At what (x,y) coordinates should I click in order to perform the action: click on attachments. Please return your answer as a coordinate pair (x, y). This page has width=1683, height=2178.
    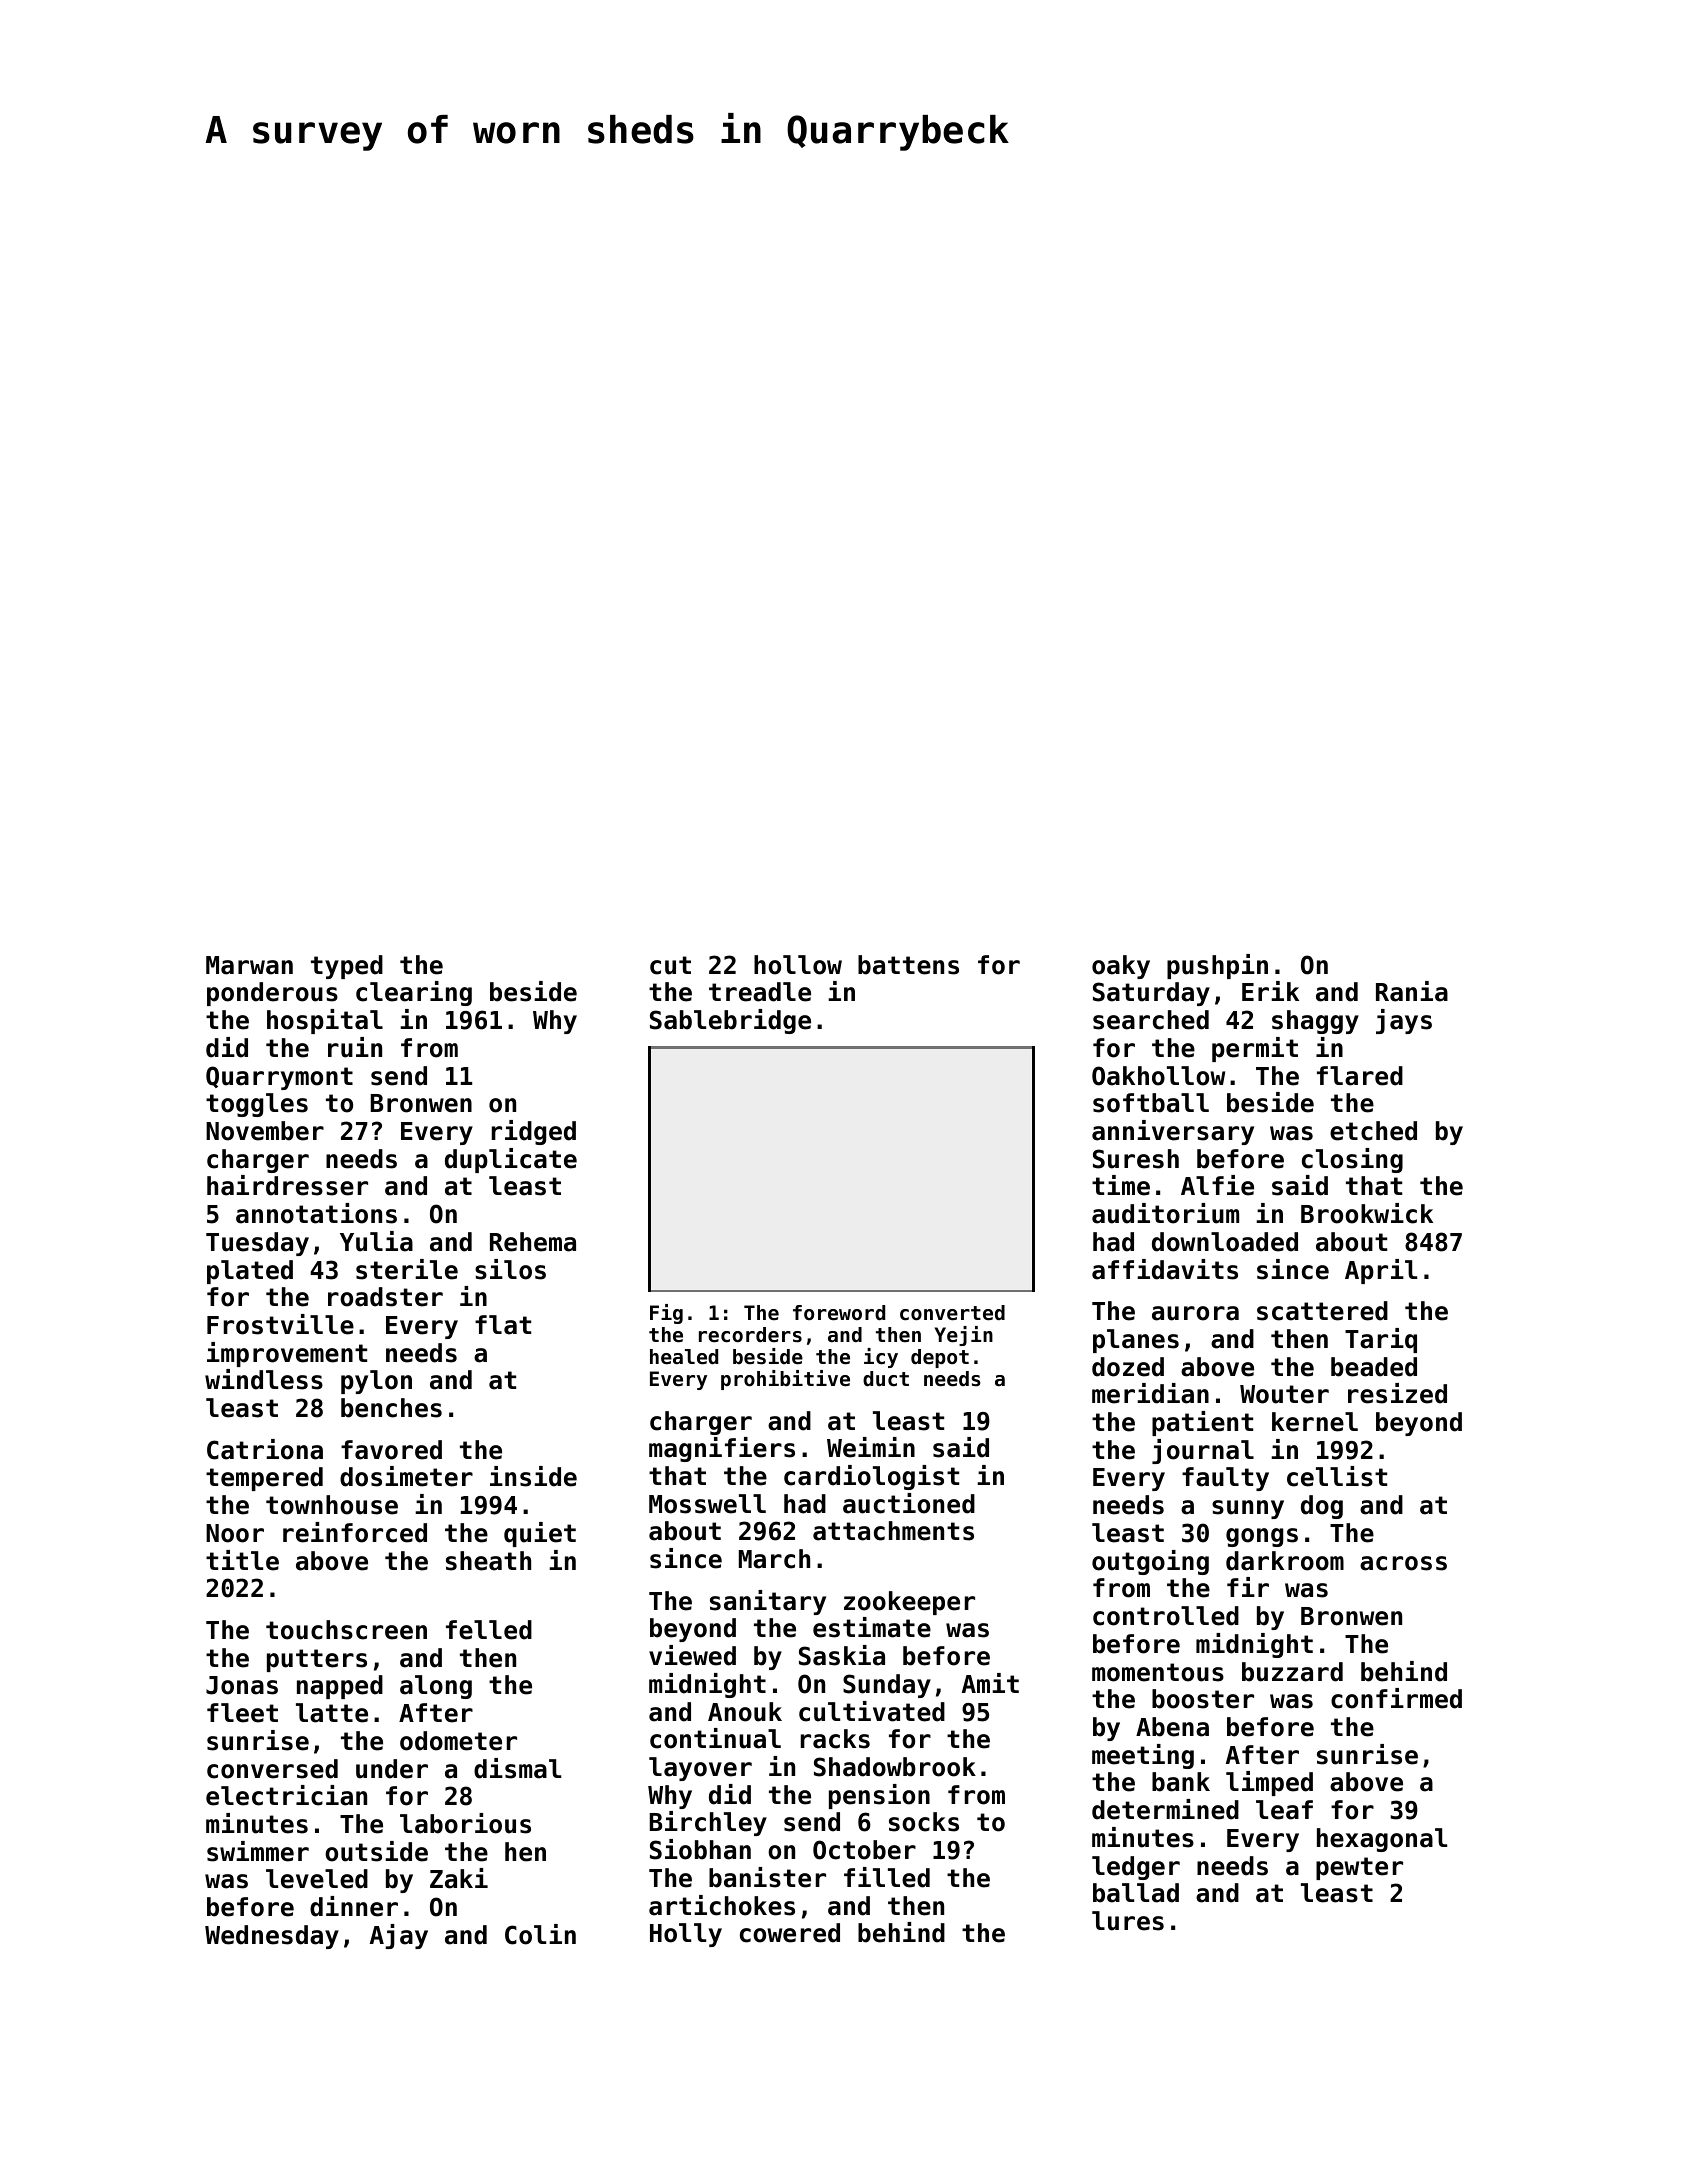
    Looking at the image, I should click on (893, 1531).
